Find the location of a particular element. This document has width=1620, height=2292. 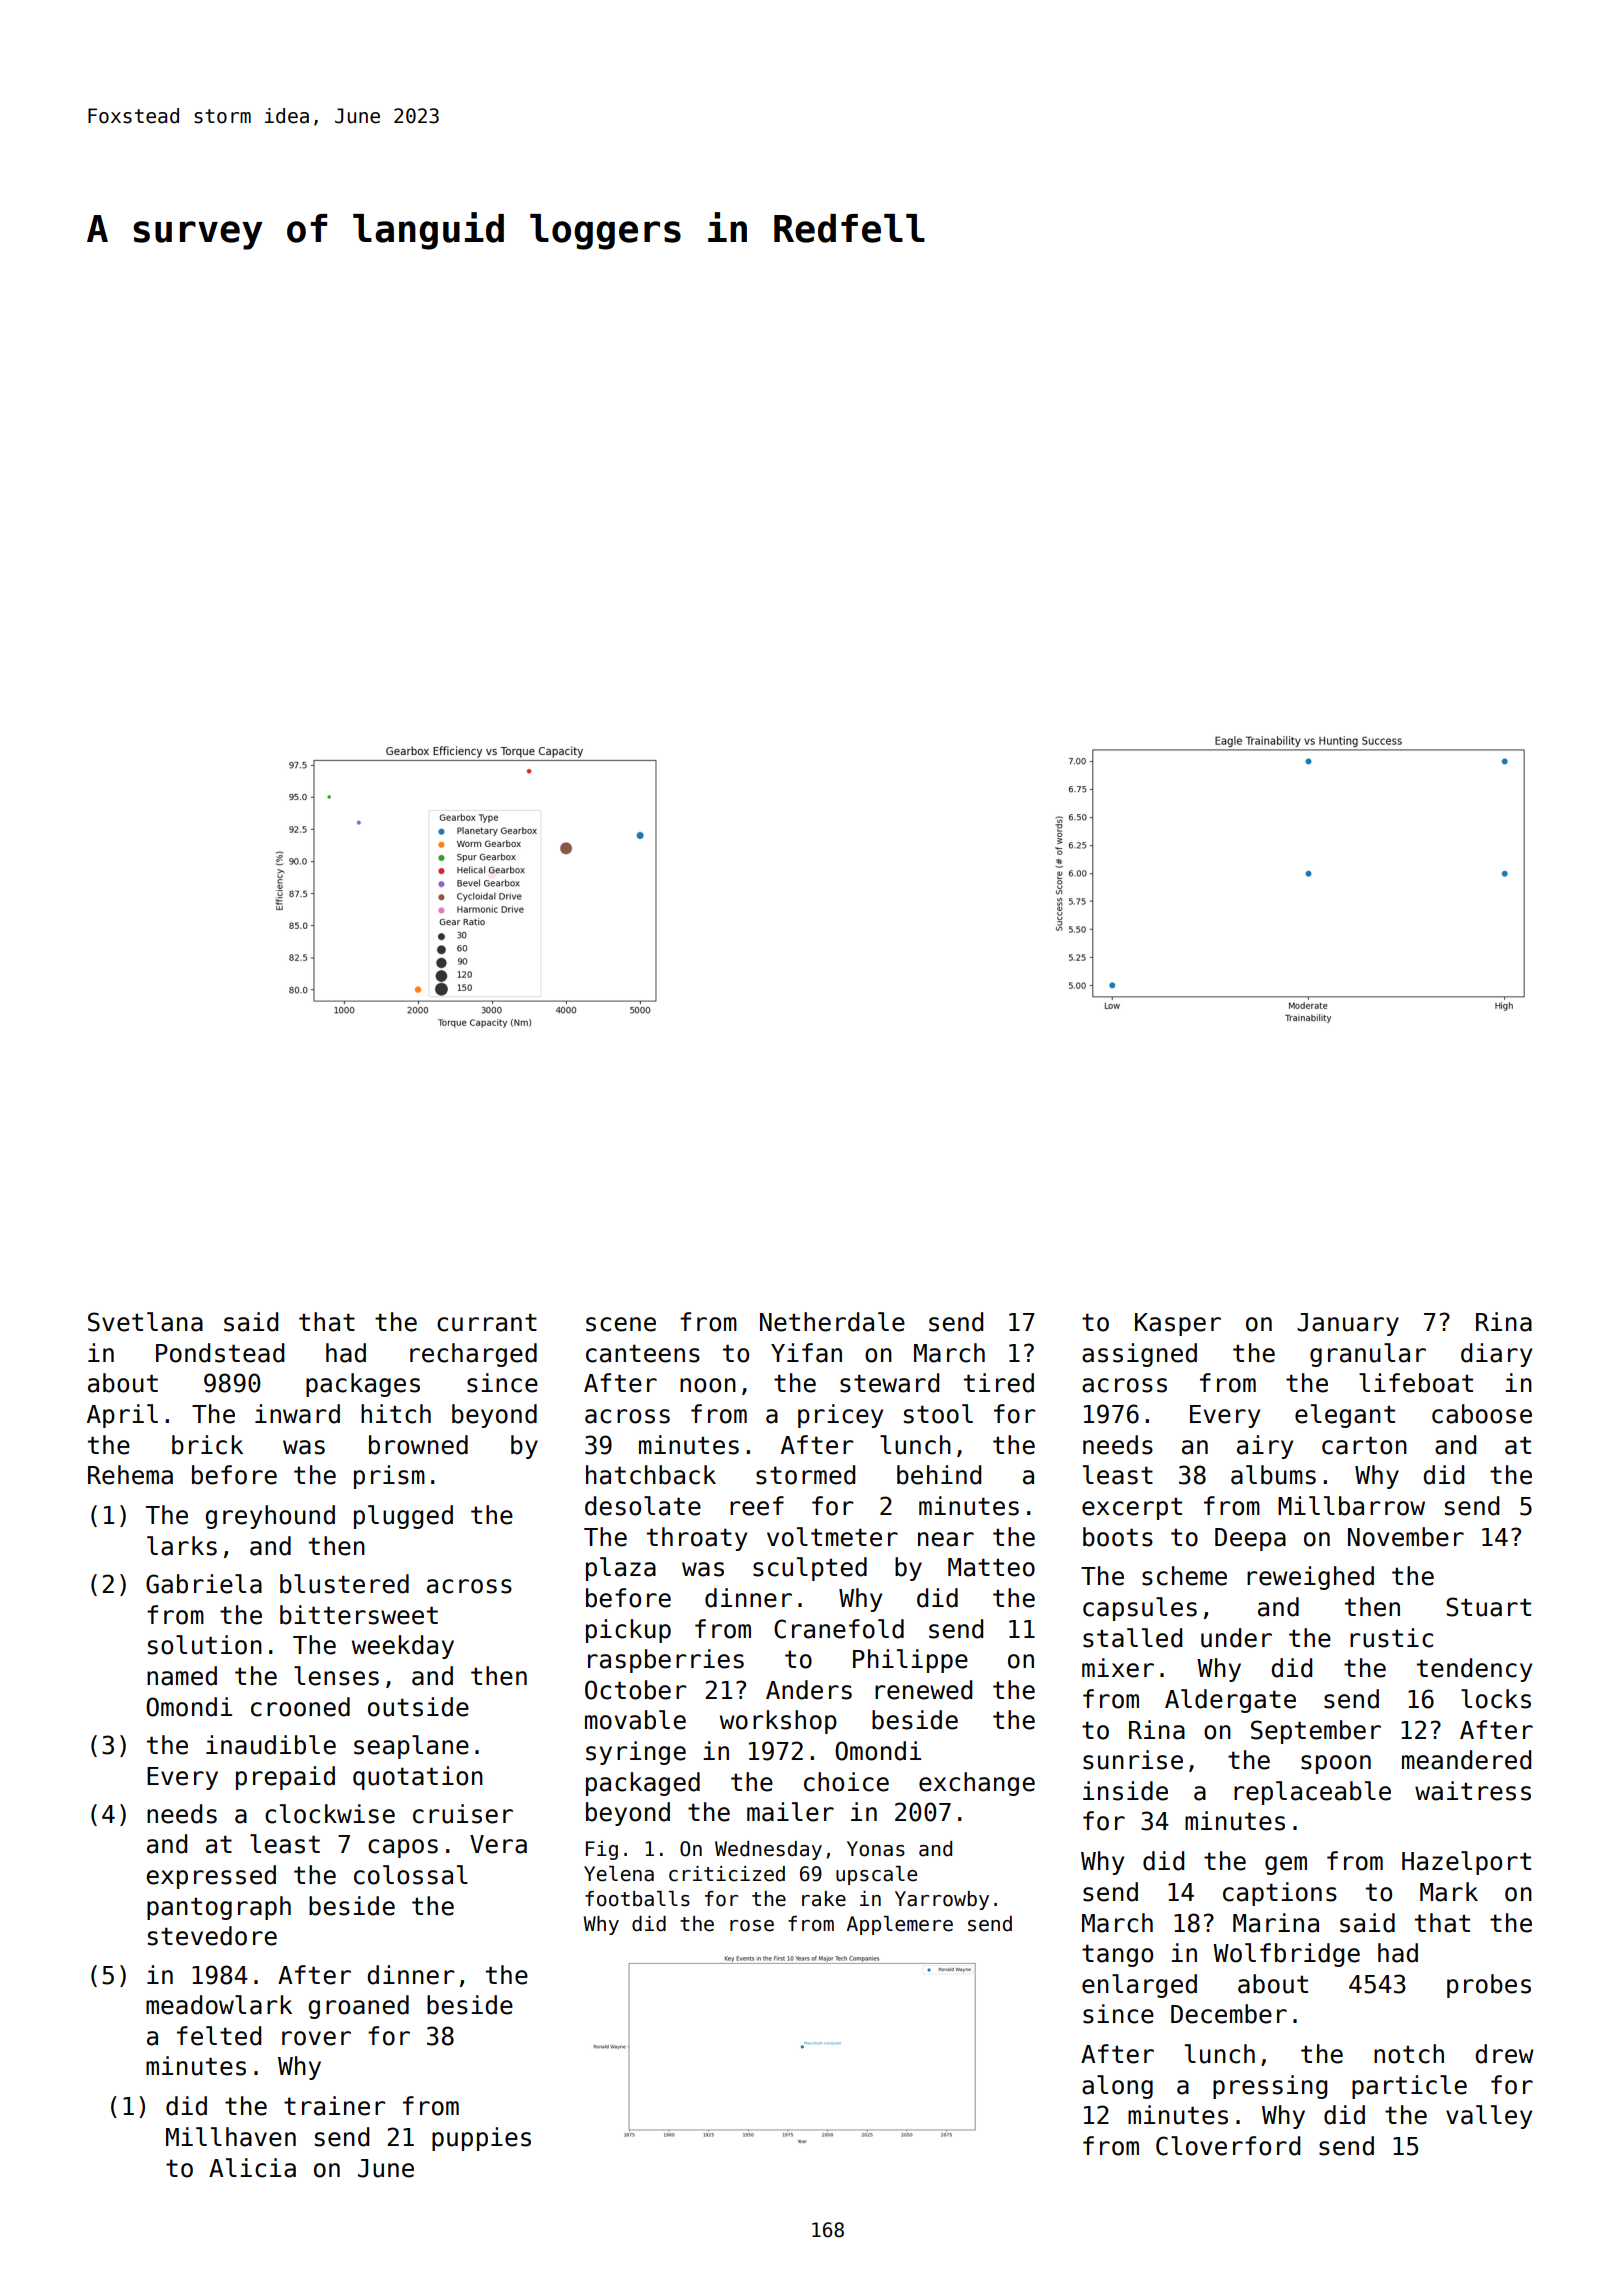

mixer is located at coordinates (1118, 1668).
